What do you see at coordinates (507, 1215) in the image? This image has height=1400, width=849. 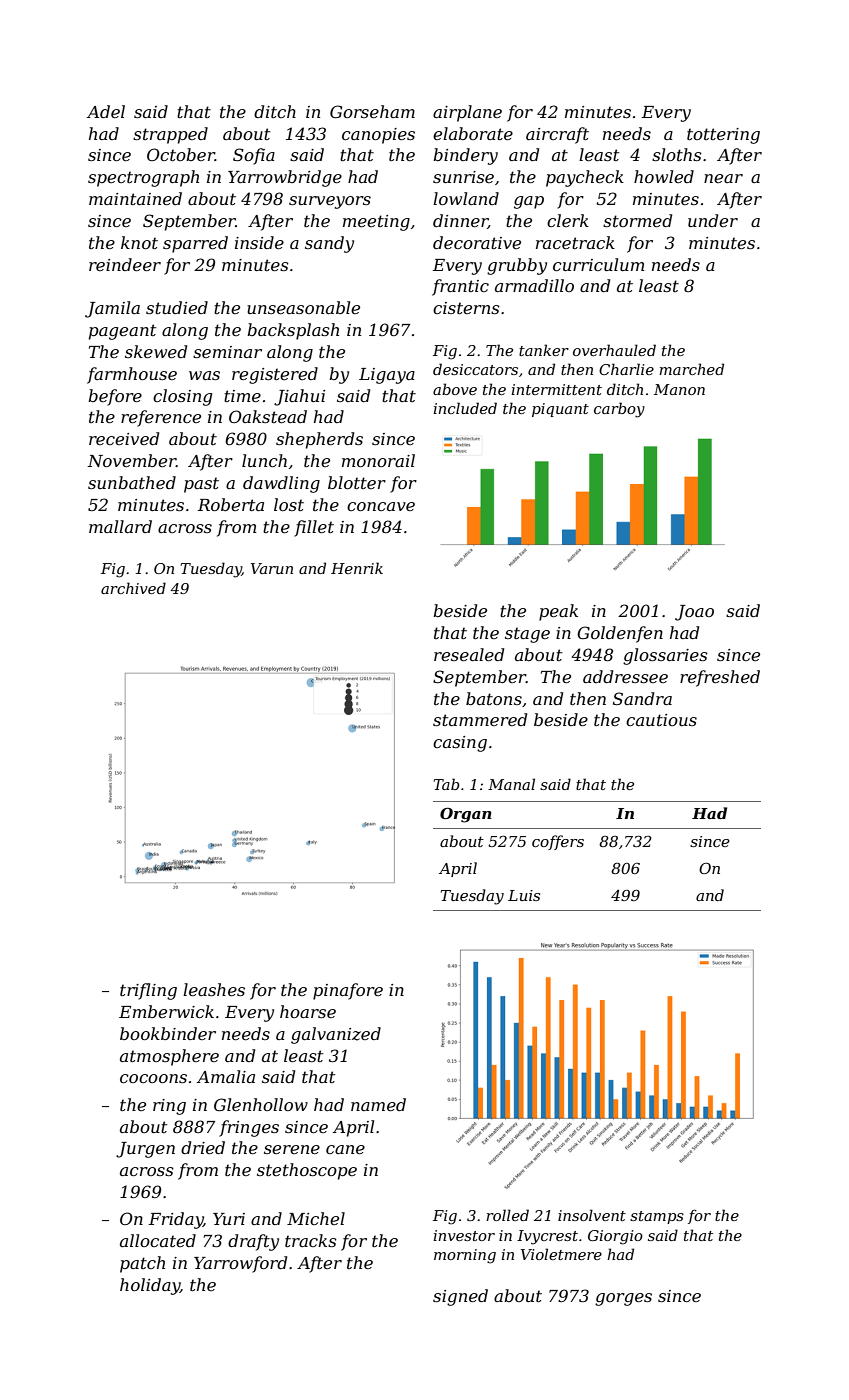 I see `rolled` at bounding box center [507, 1215].
